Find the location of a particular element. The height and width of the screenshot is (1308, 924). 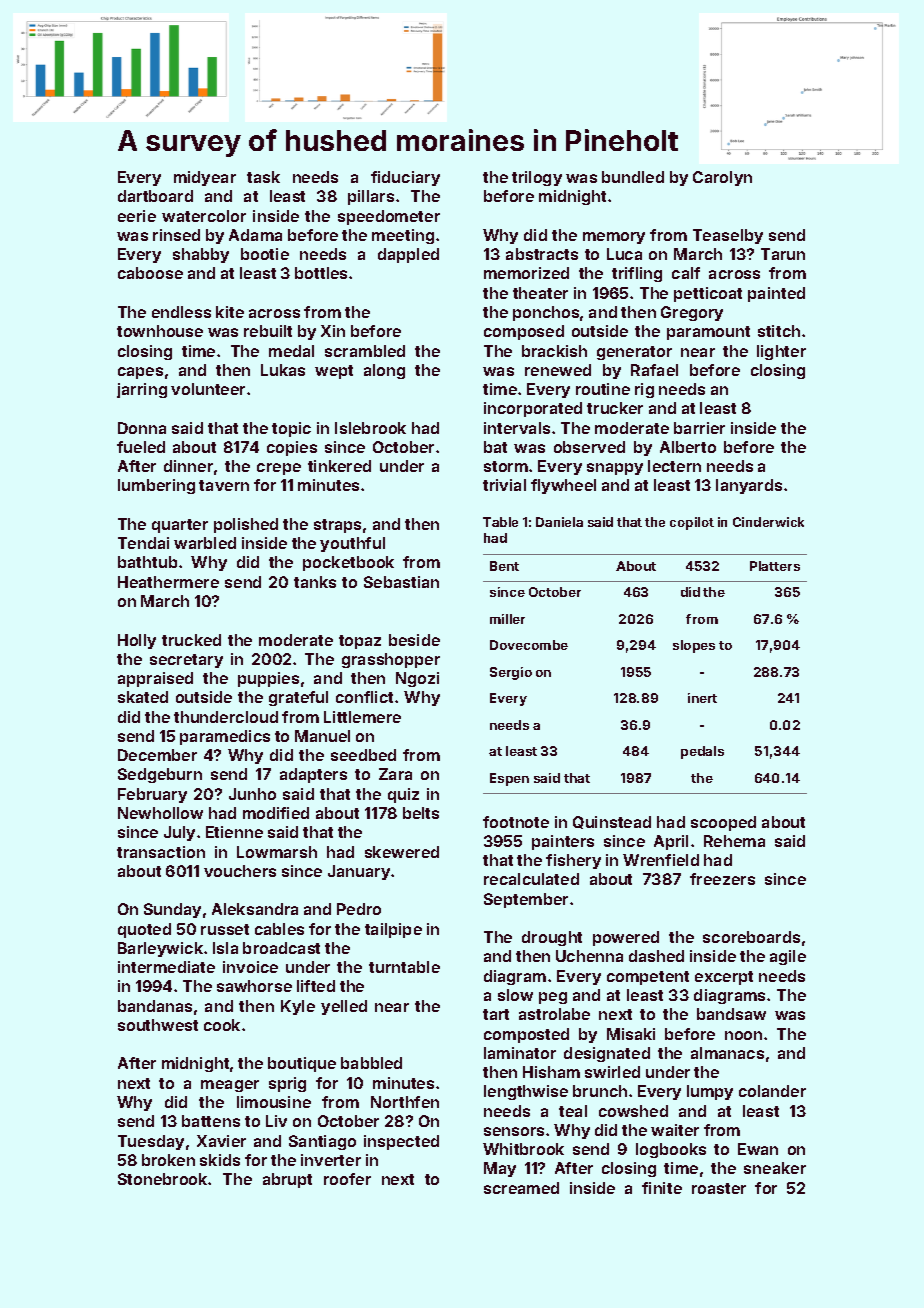

Heathermere is located at coordinates (168, 582).
